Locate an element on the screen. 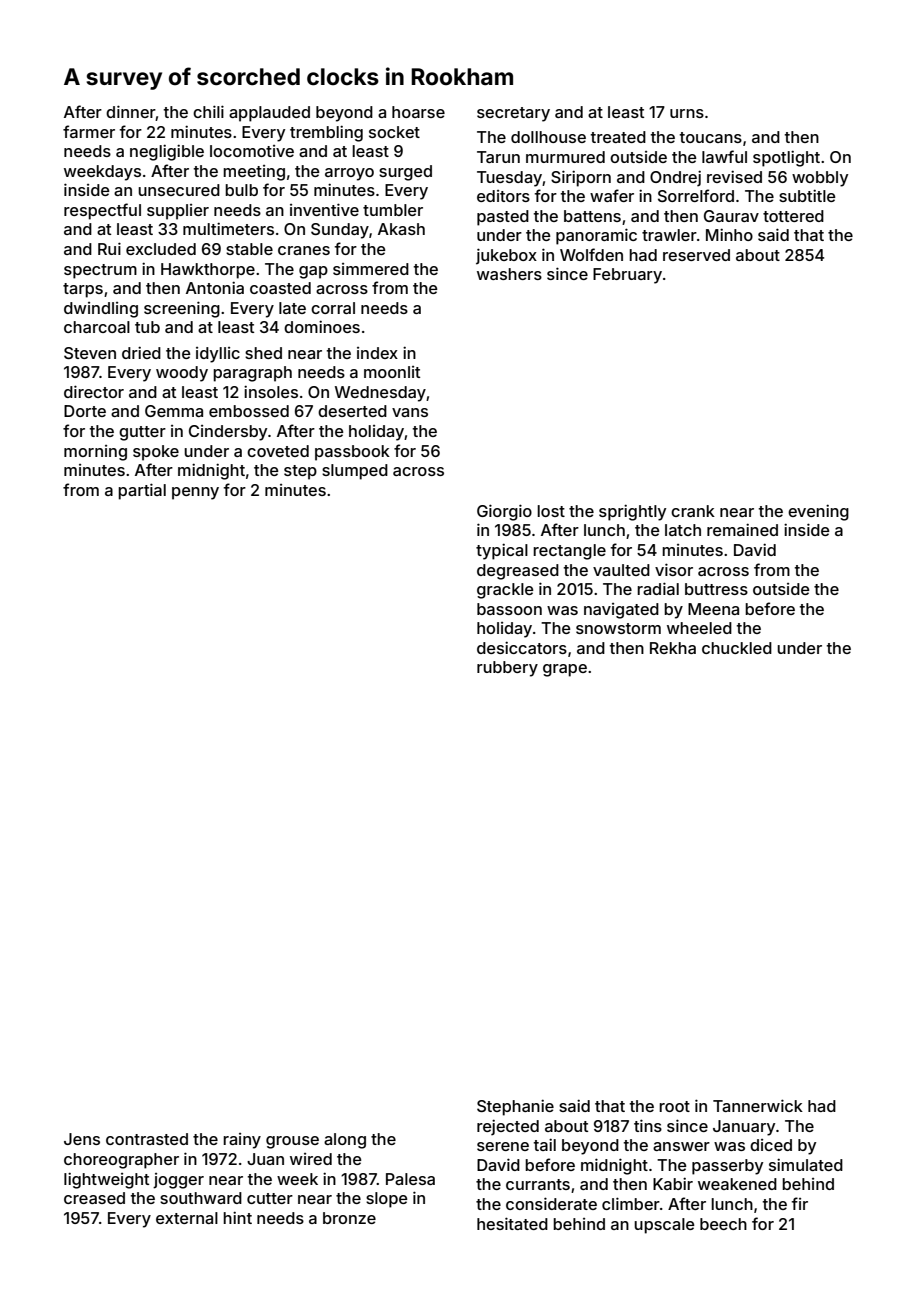 Image resolution: width=924 pixels, height=1308 pixels. farmer is located at coordinates (89, 131).
